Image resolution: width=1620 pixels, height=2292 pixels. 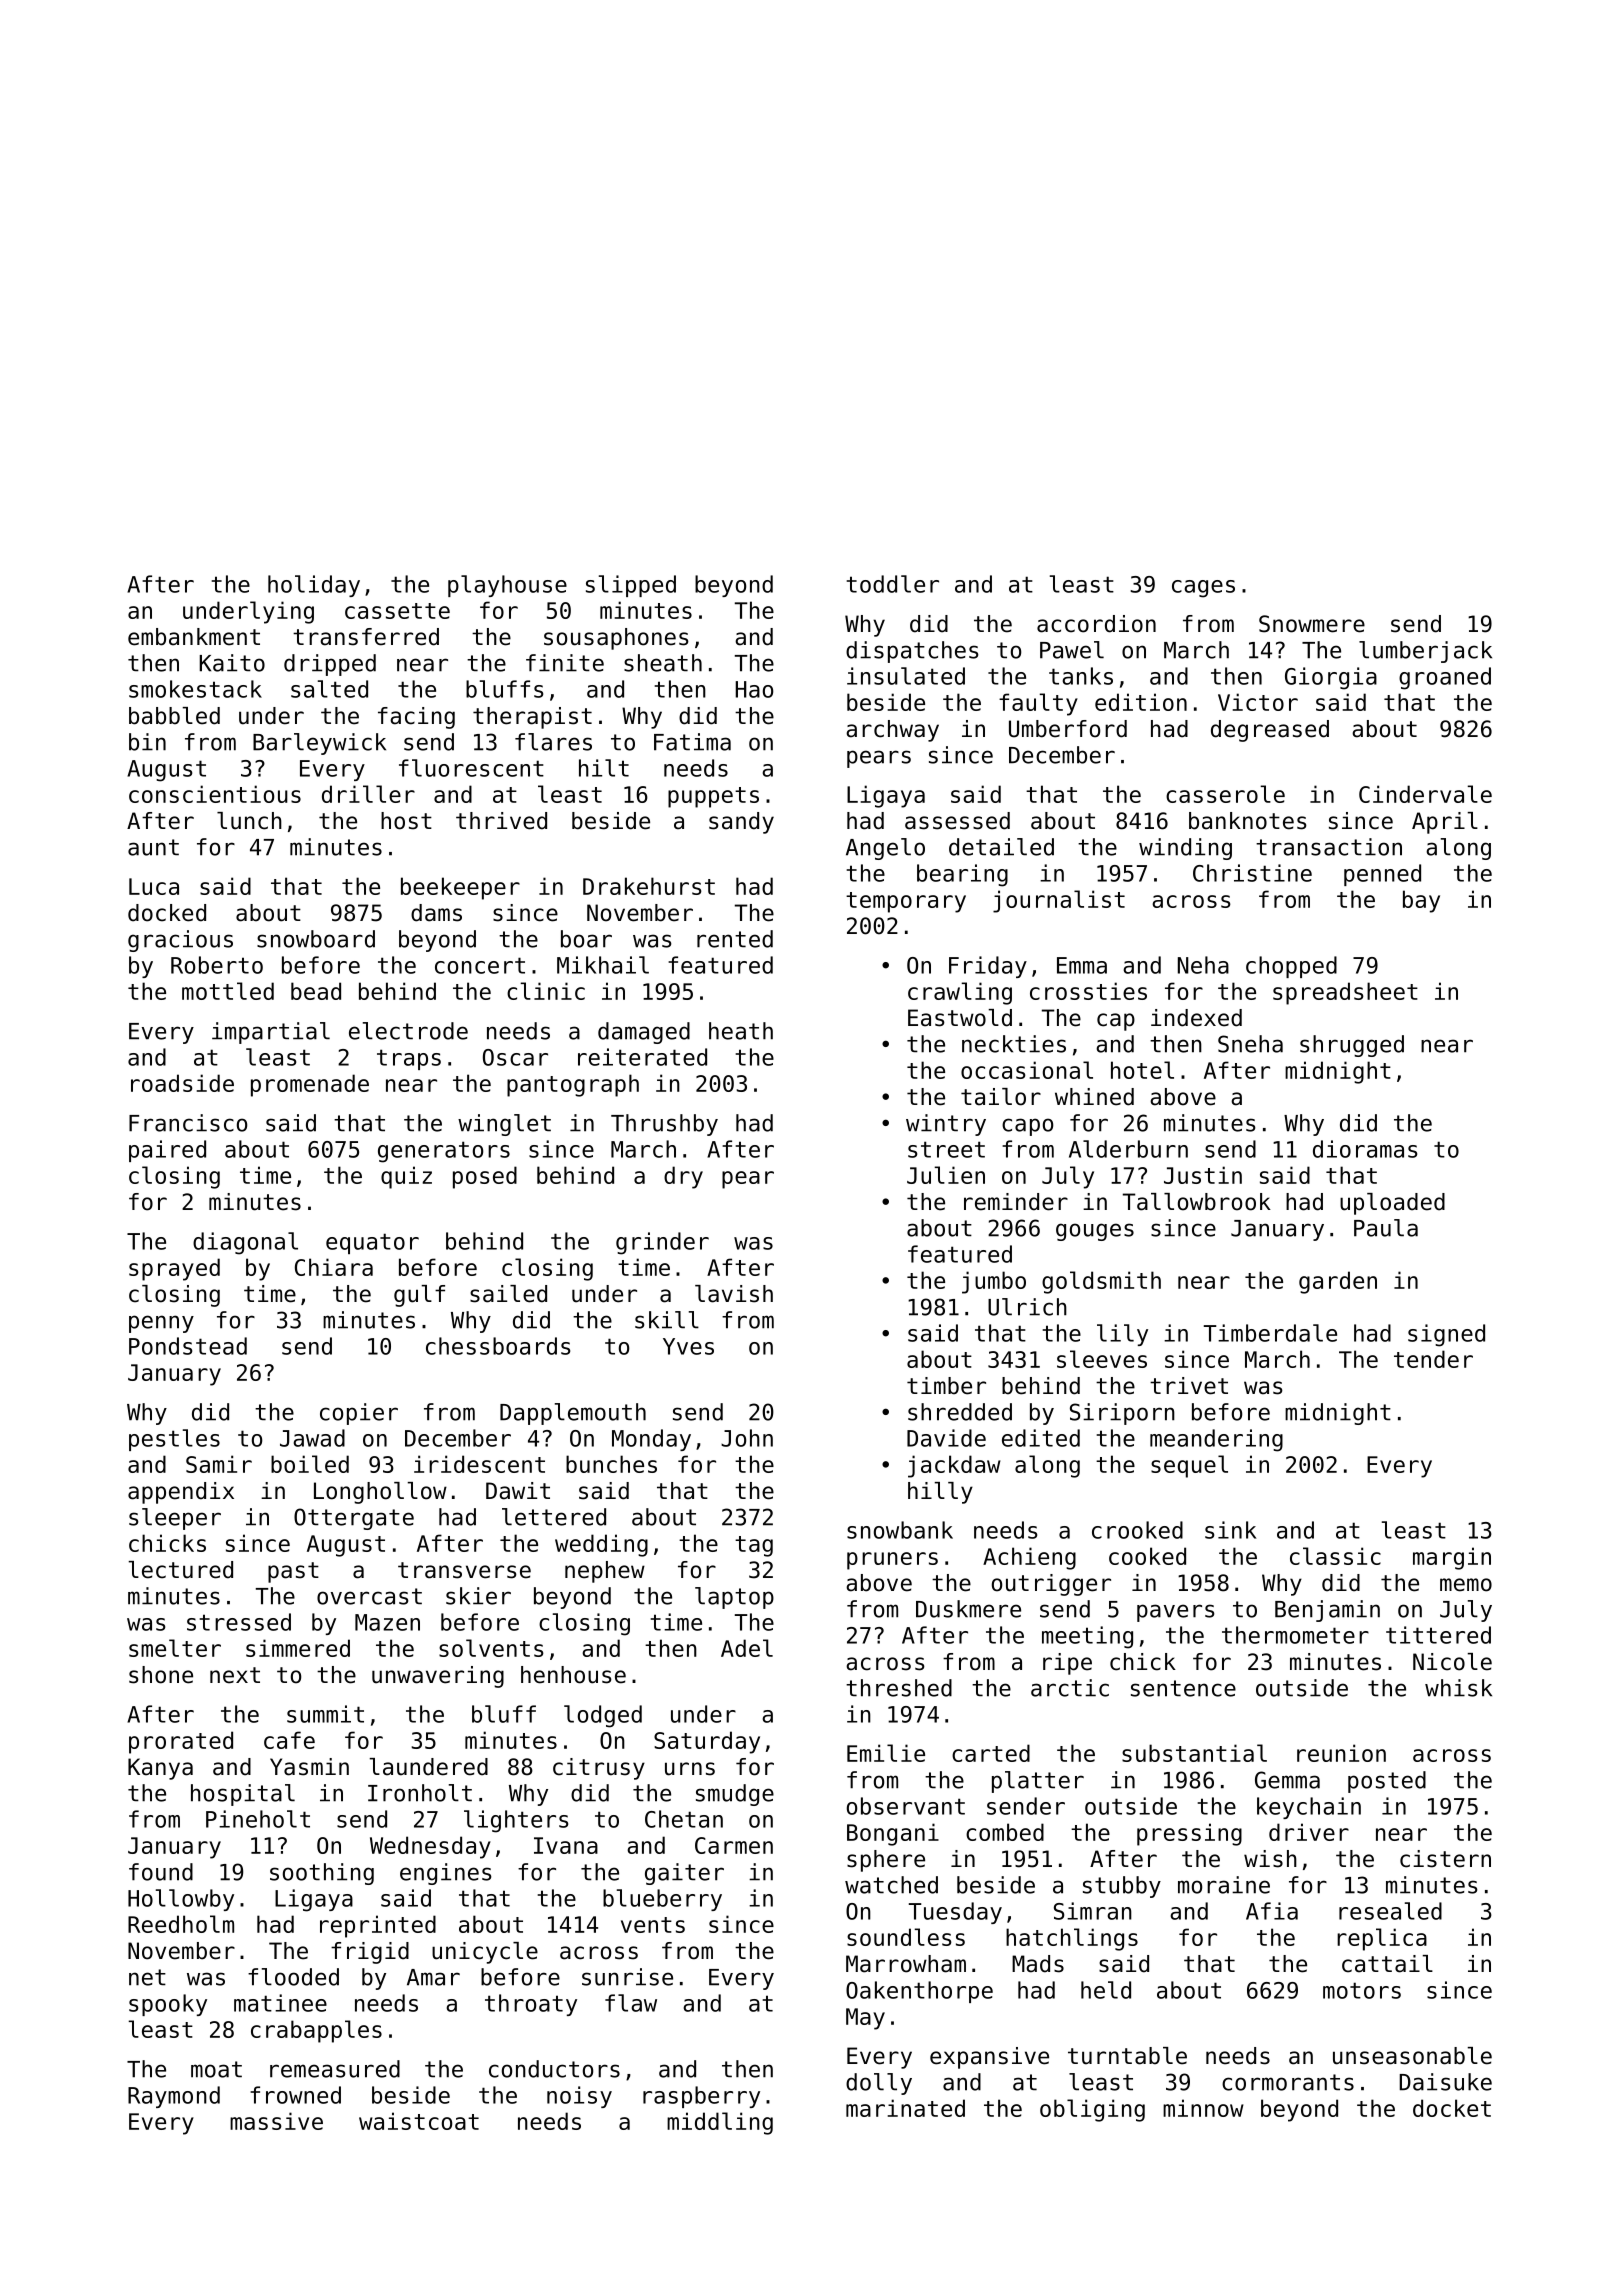 I want to click on fluorescent, so click(x=471, y=768).
